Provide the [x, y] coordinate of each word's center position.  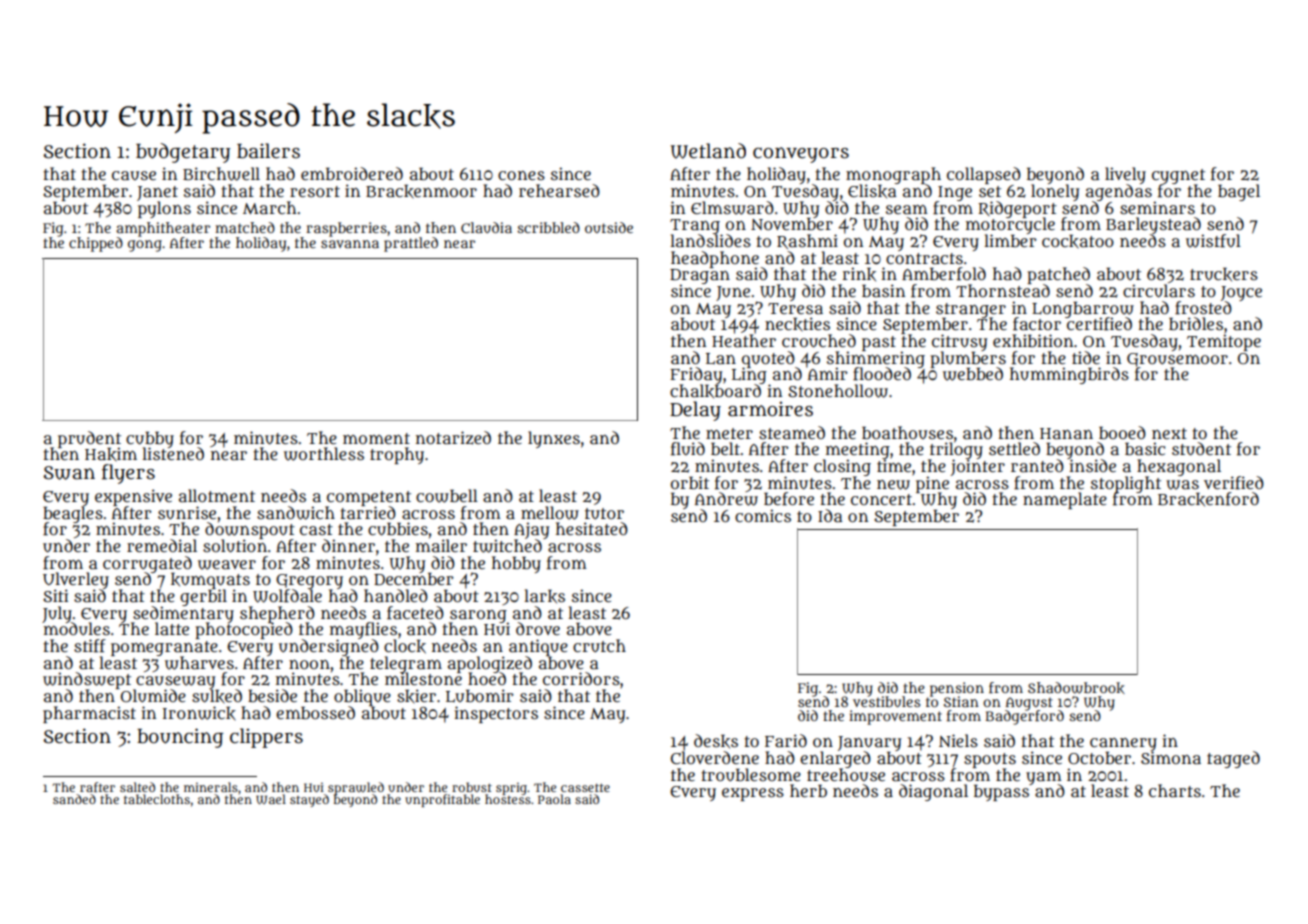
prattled [411, 244]
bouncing [180, 738]
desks [716, 741]
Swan [69, 473]
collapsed [984, 175]
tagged [1233, 759]
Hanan [1066, 433]
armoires [770, 409]
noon [309, 664]
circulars [1159, 291]
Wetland [708, 151]
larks [544, 596]
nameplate [1065, 500]
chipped [96, 244]
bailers [268, 151]
